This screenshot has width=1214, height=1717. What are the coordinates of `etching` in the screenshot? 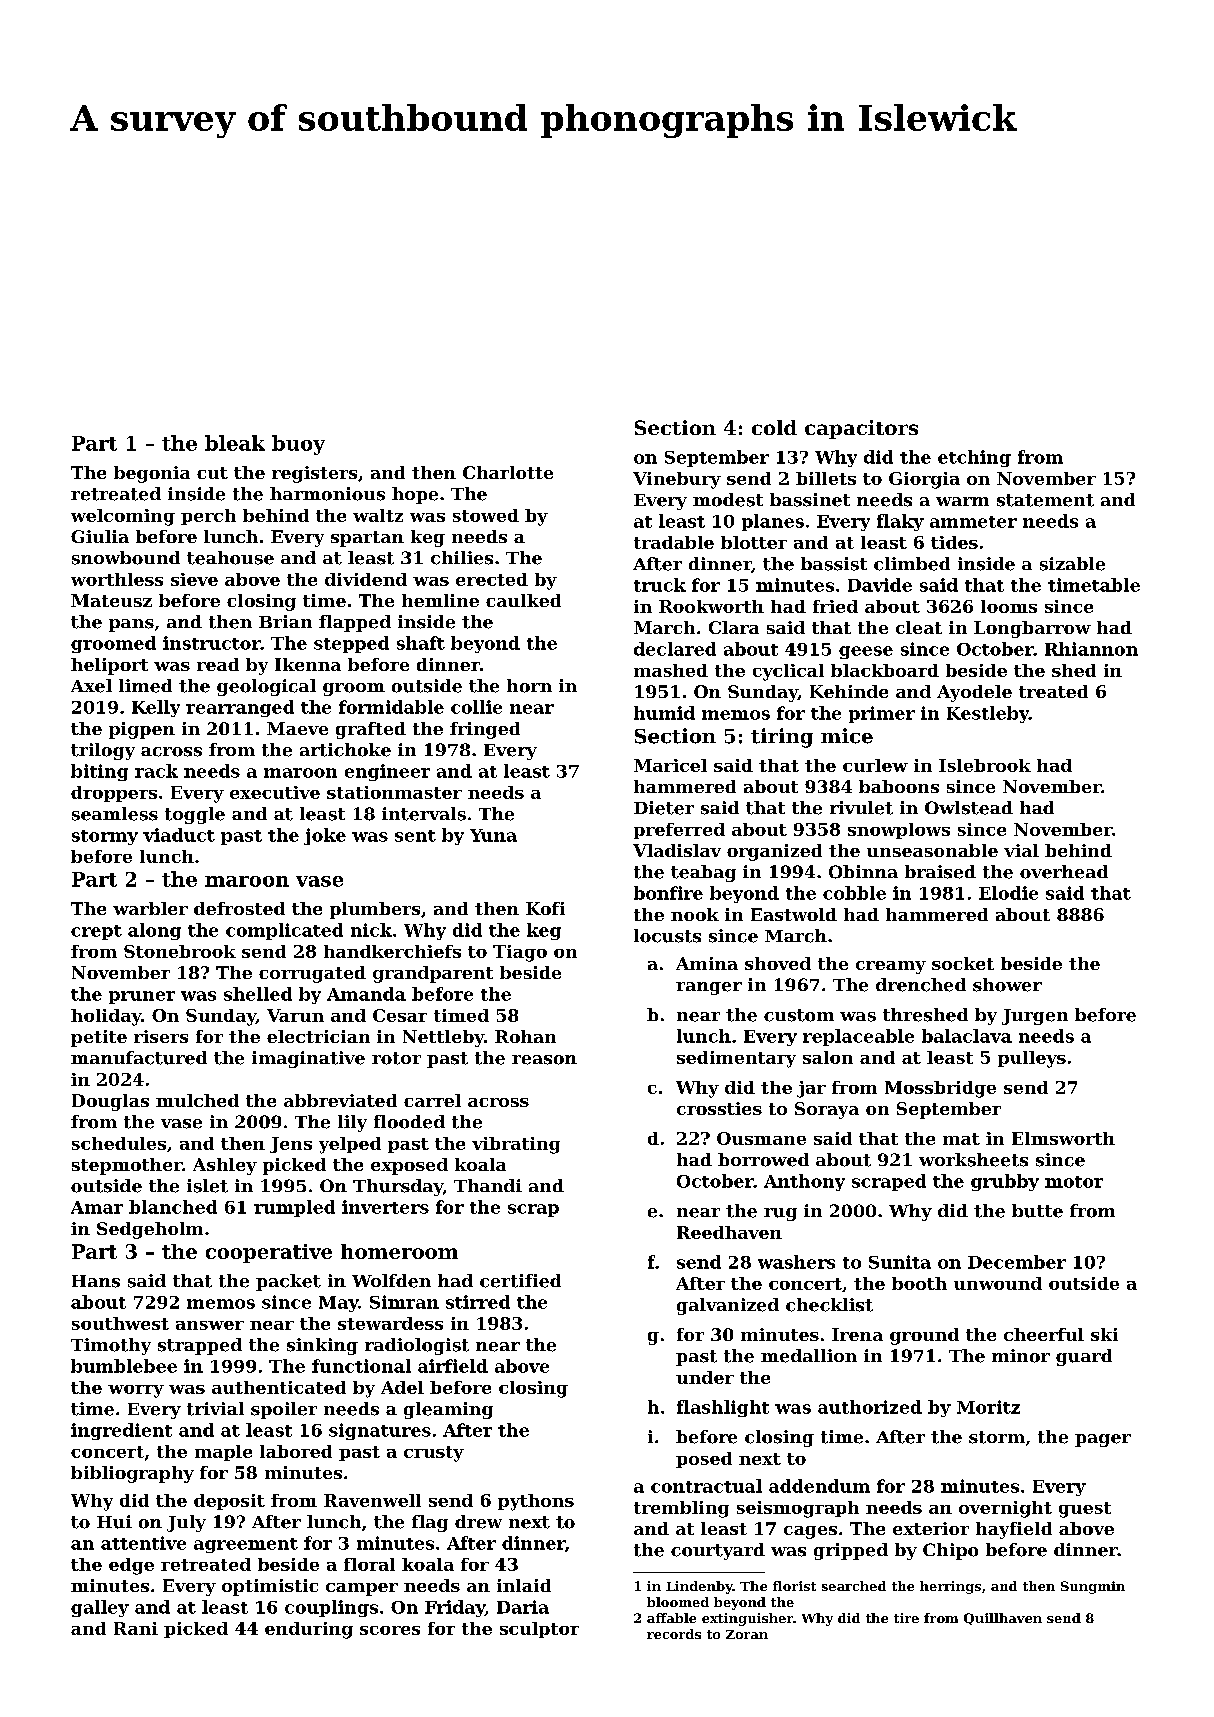 It's located at (974, 458).
